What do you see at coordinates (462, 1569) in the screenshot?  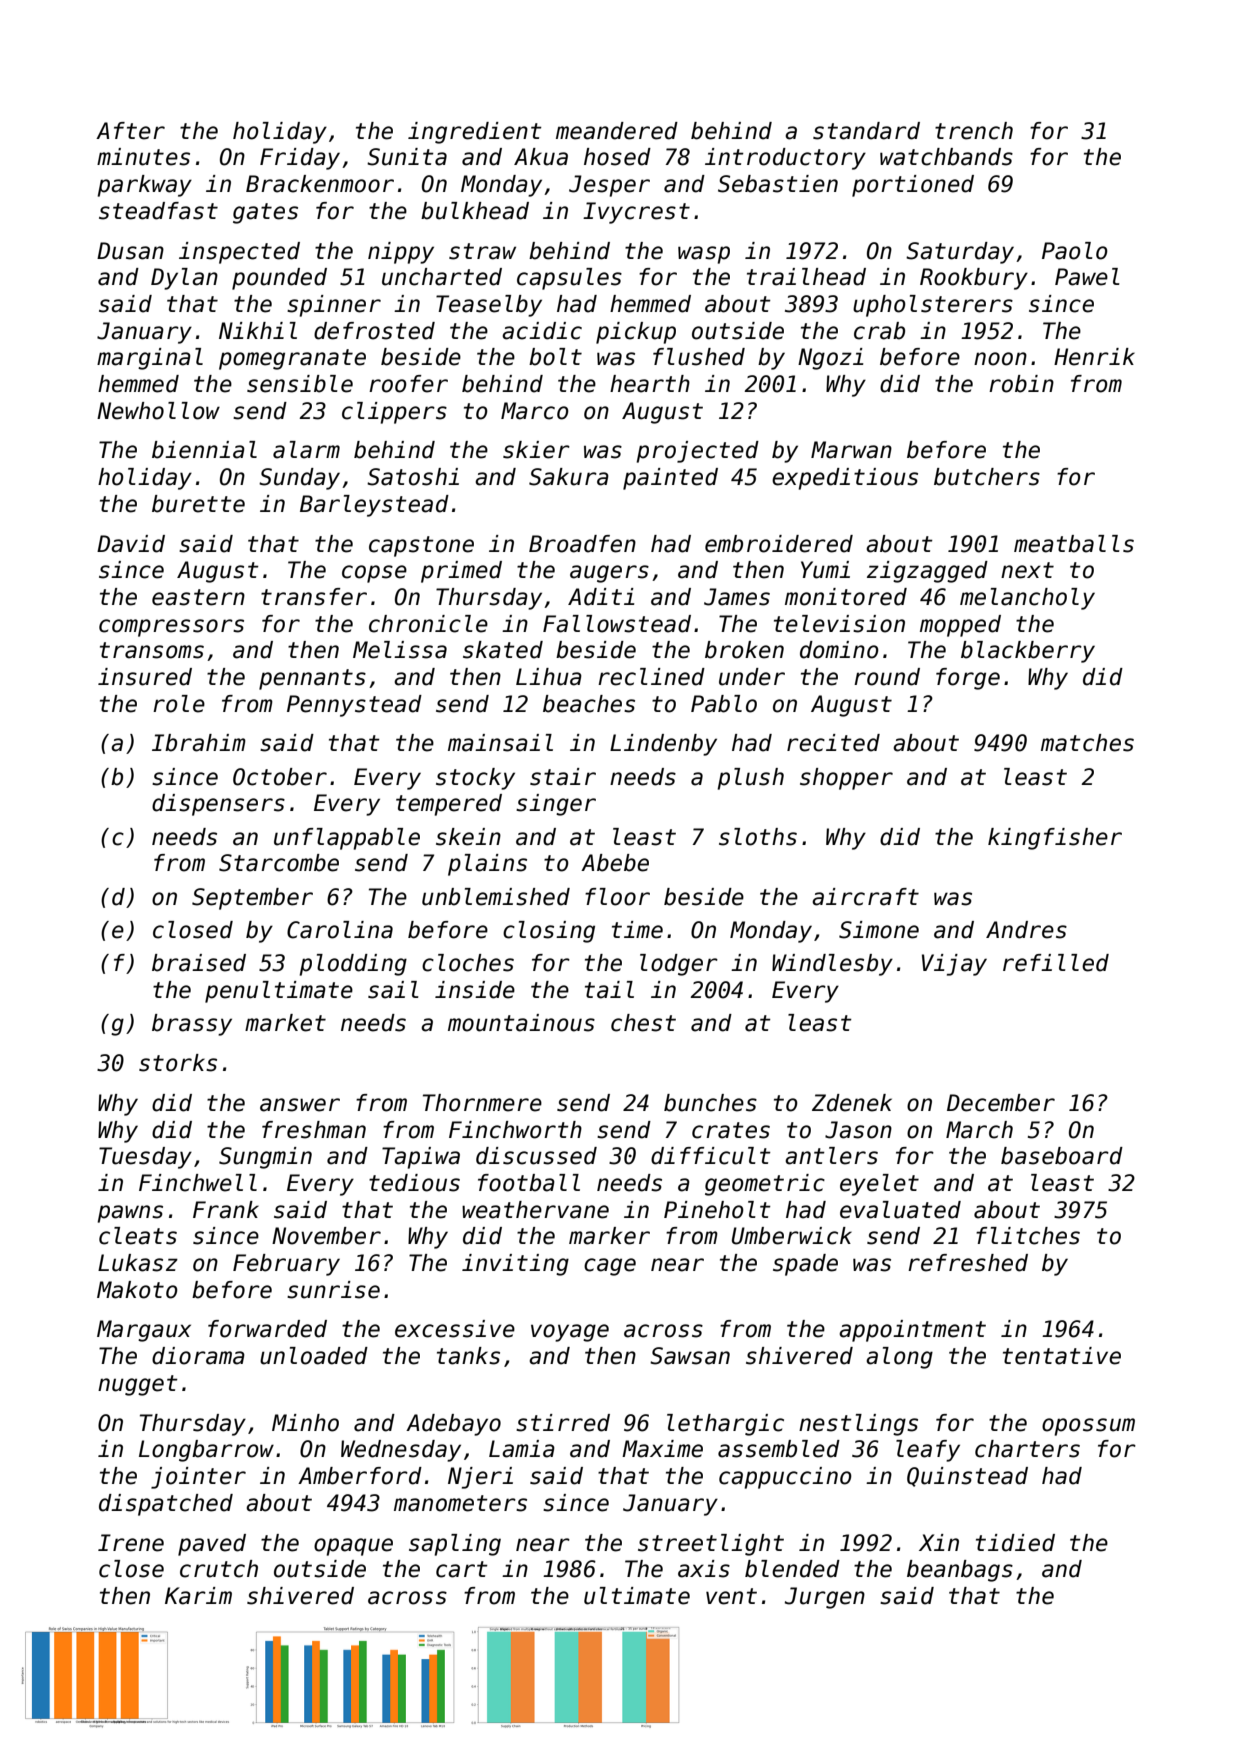 I see `cart` at bounding box center [462, 1569].
